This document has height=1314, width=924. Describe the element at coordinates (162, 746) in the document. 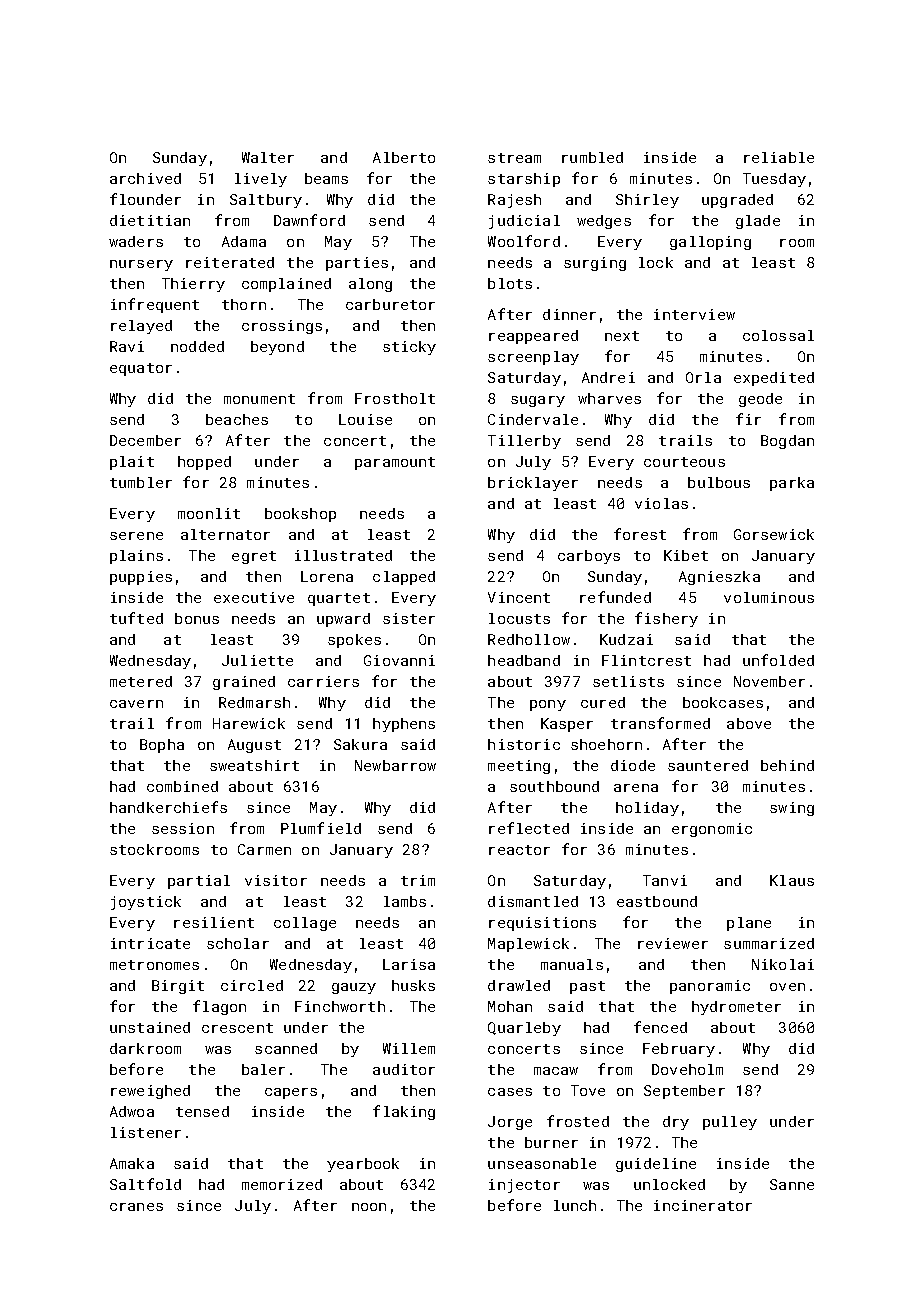

I see `Bopha` at that location.
